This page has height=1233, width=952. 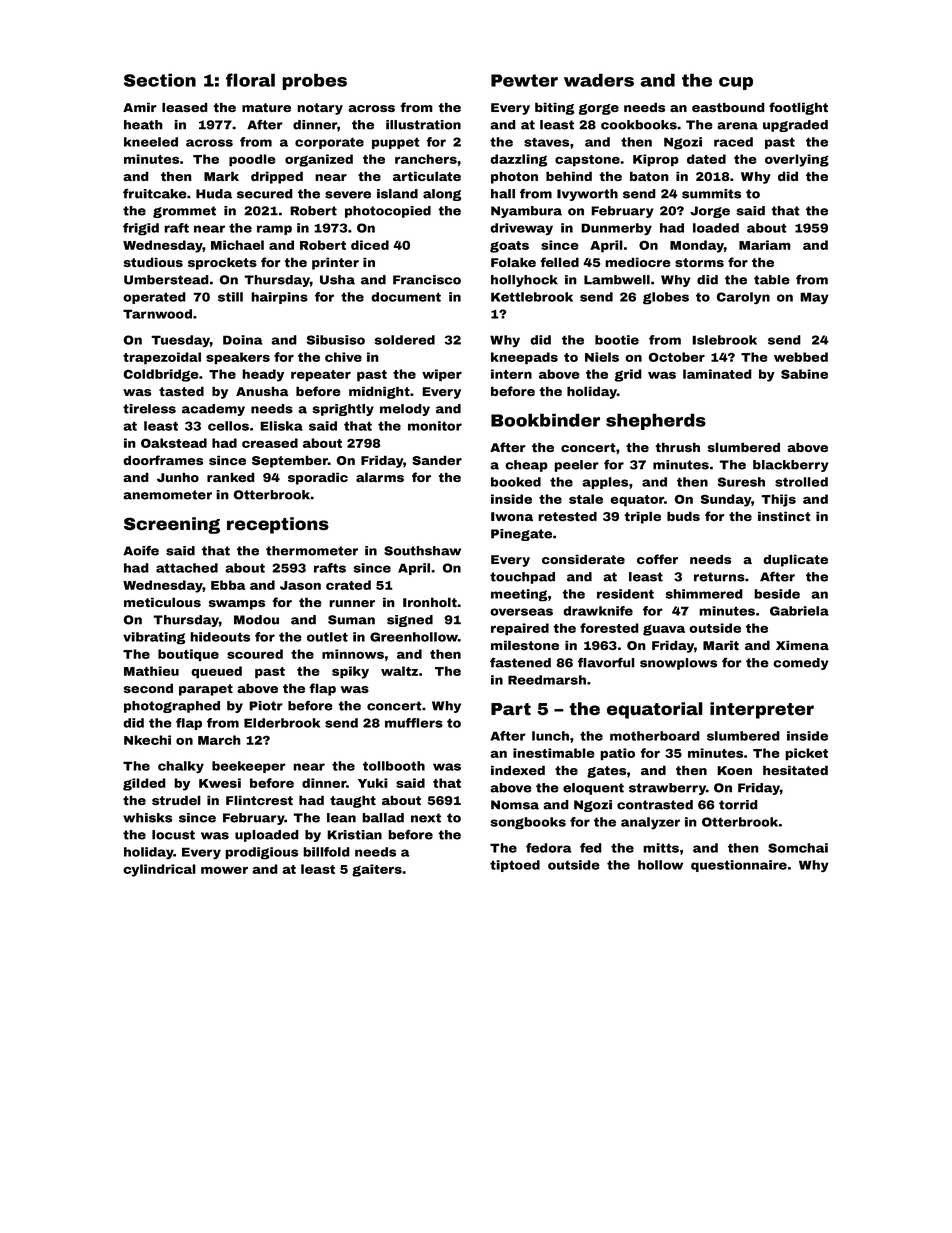 What do you see at coordinates (801, 482) in the page?
I see `strolled` at bounding box center [801, 482].
